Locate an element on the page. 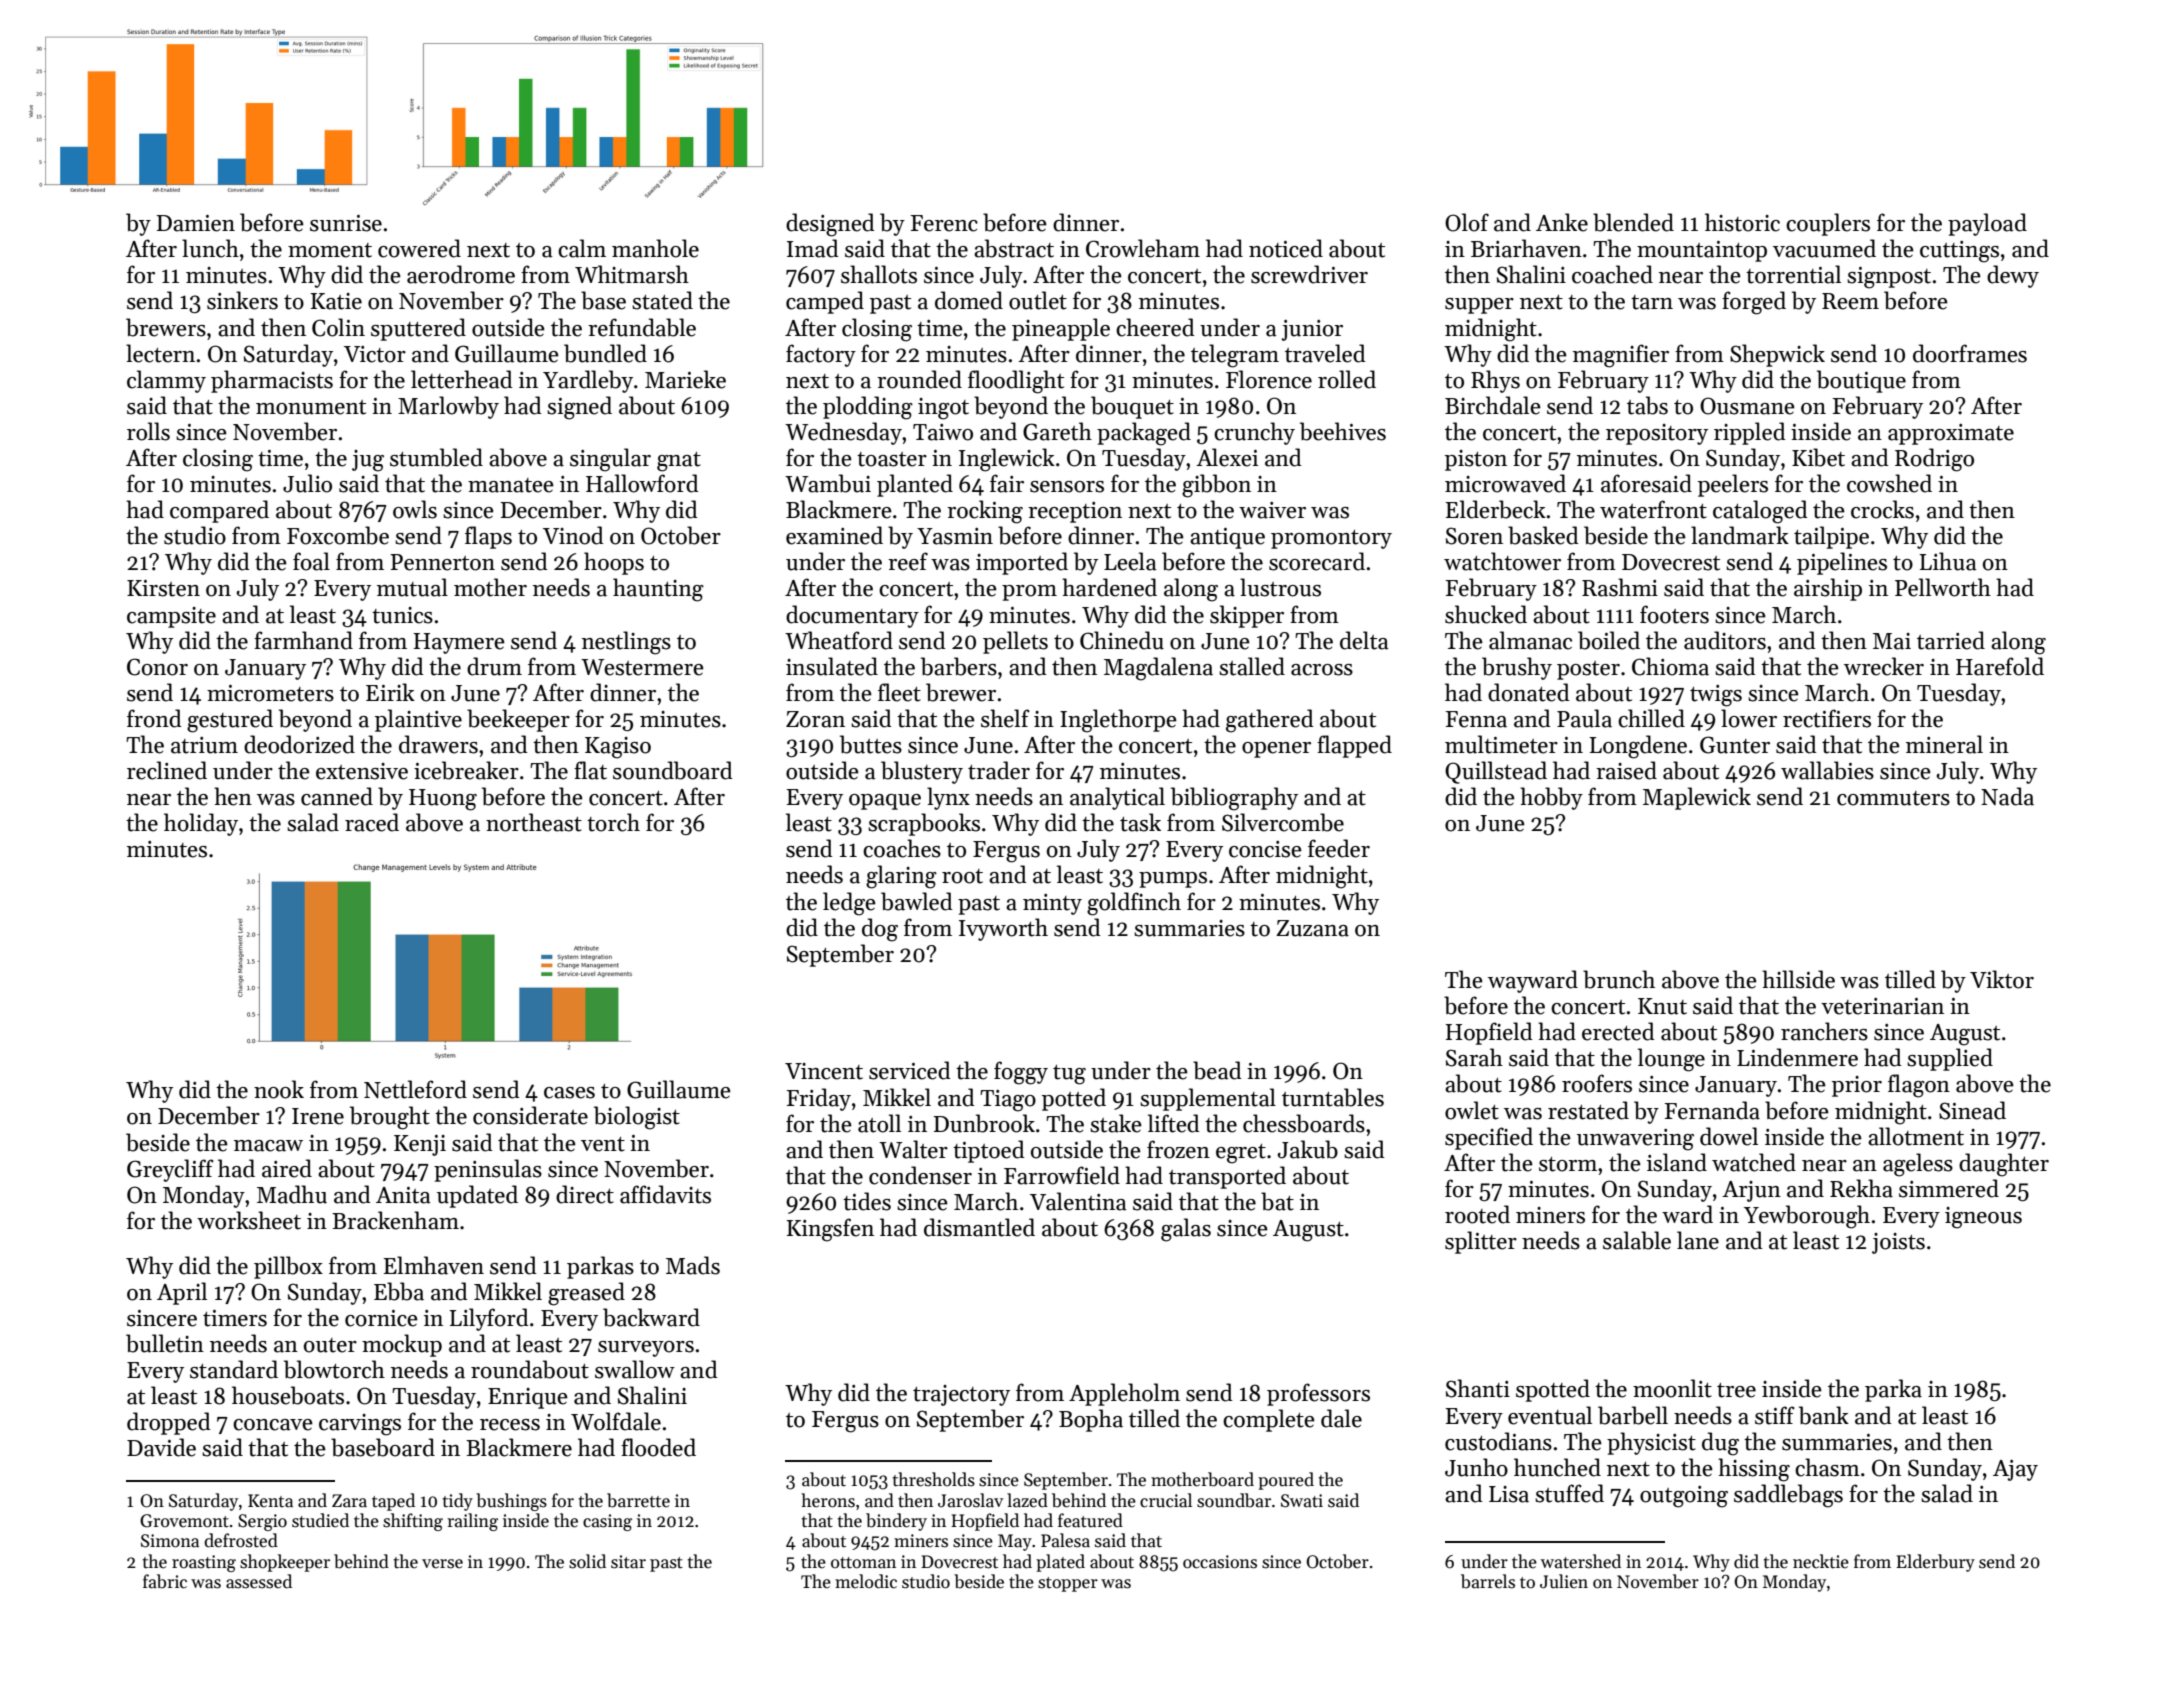 The height and width of the page is (1683, 2178). goldfinch is located at coordinates (1134, 904).
